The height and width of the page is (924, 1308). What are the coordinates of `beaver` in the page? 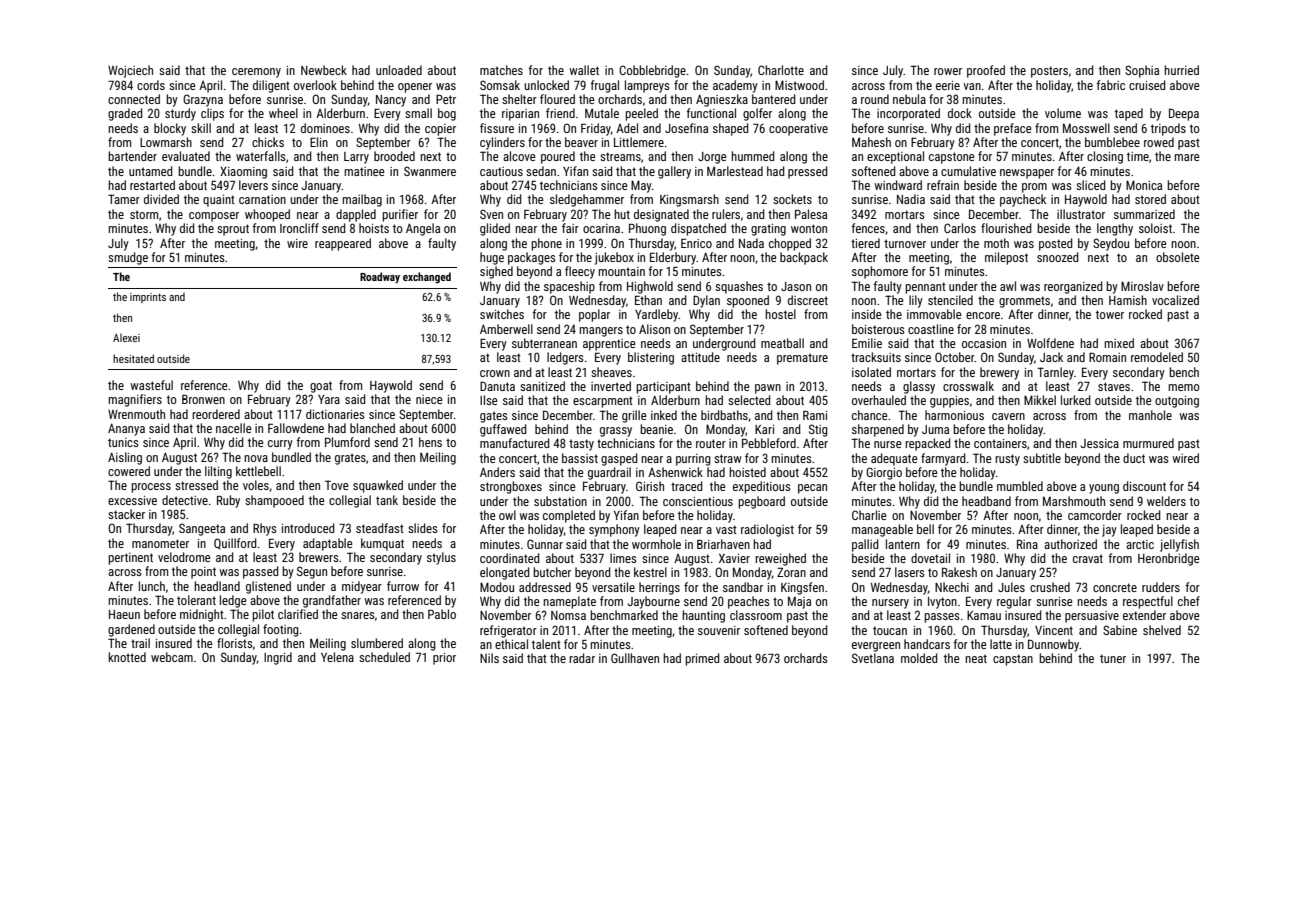 It's located at (581, 142).
